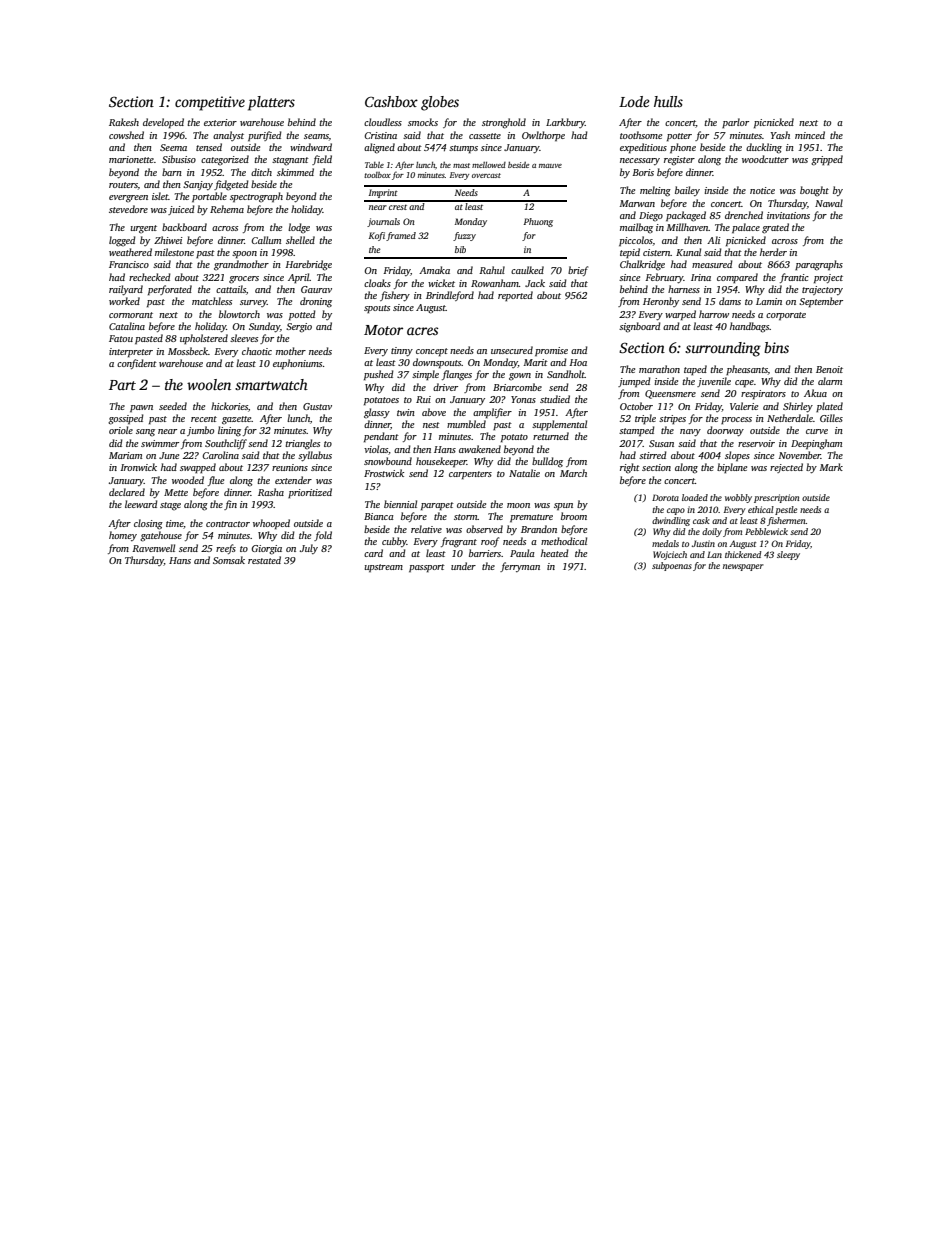 This screenshot has width=952, height=1233. Describe the element at coordinates (271, 384) in the screenshot. I see `smartwatch` at that location.
